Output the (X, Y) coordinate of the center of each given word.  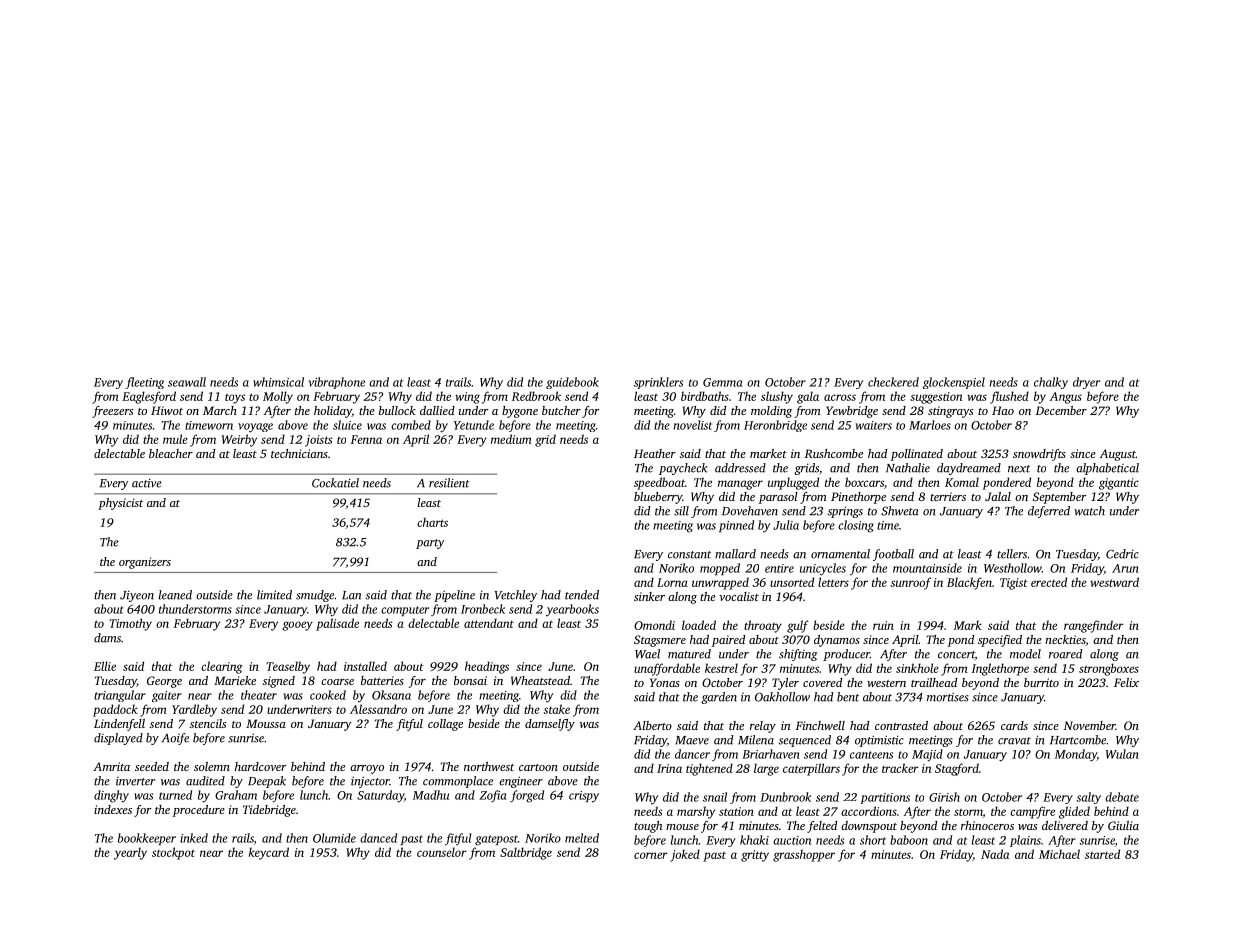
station (736, 811)
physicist (120, 504)
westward (1114, 582)
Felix (1126, 682)
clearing (222, 667)
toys (235, 398)
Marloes (930, 425)
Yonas (665, 682)
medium (511, 439)
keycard (269, 853)
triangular (120, 696)
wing (467, 398)
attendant (489, 623)
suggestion (936, 398)
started (1102, 854)
